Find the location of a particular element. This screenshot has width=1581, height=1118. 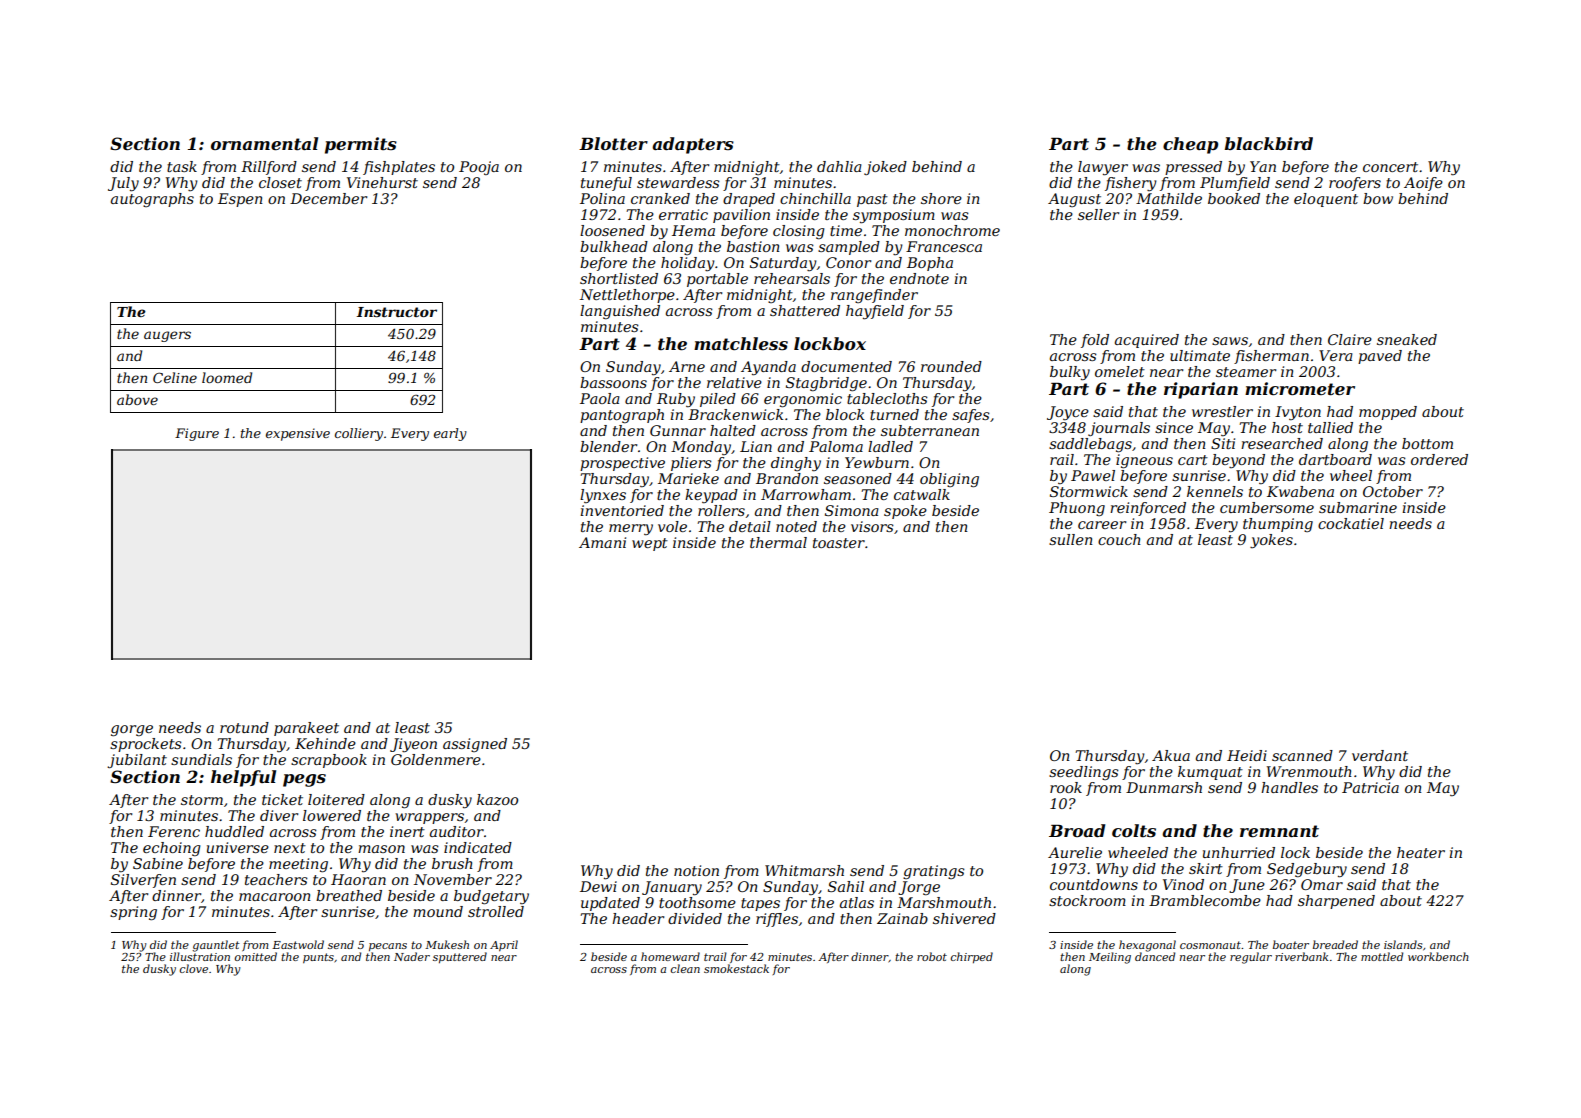

jubilant is located at coordinates (137, 761).
